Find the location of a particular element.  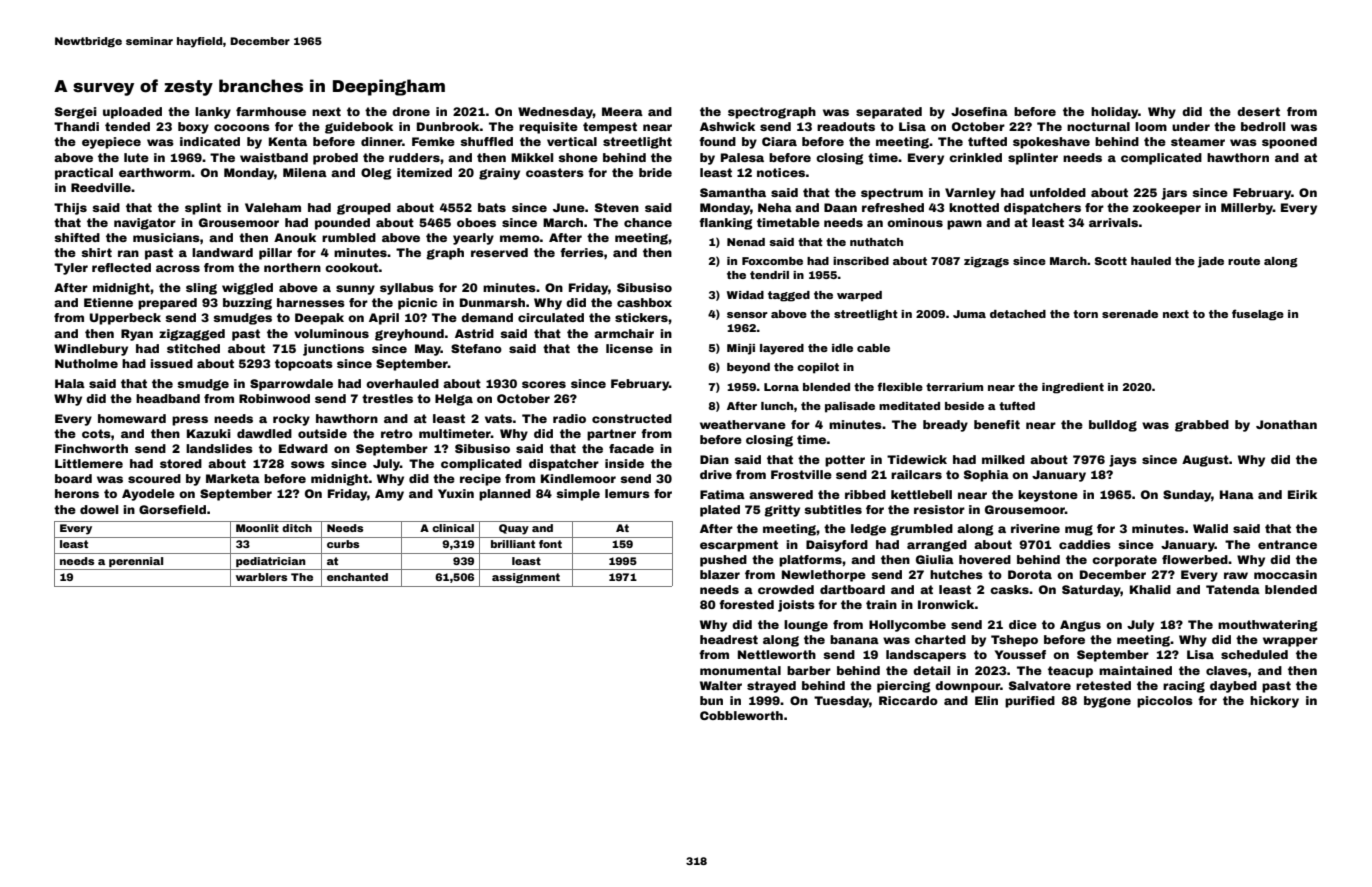

Eirik is located at coordinates (1302, 494).
